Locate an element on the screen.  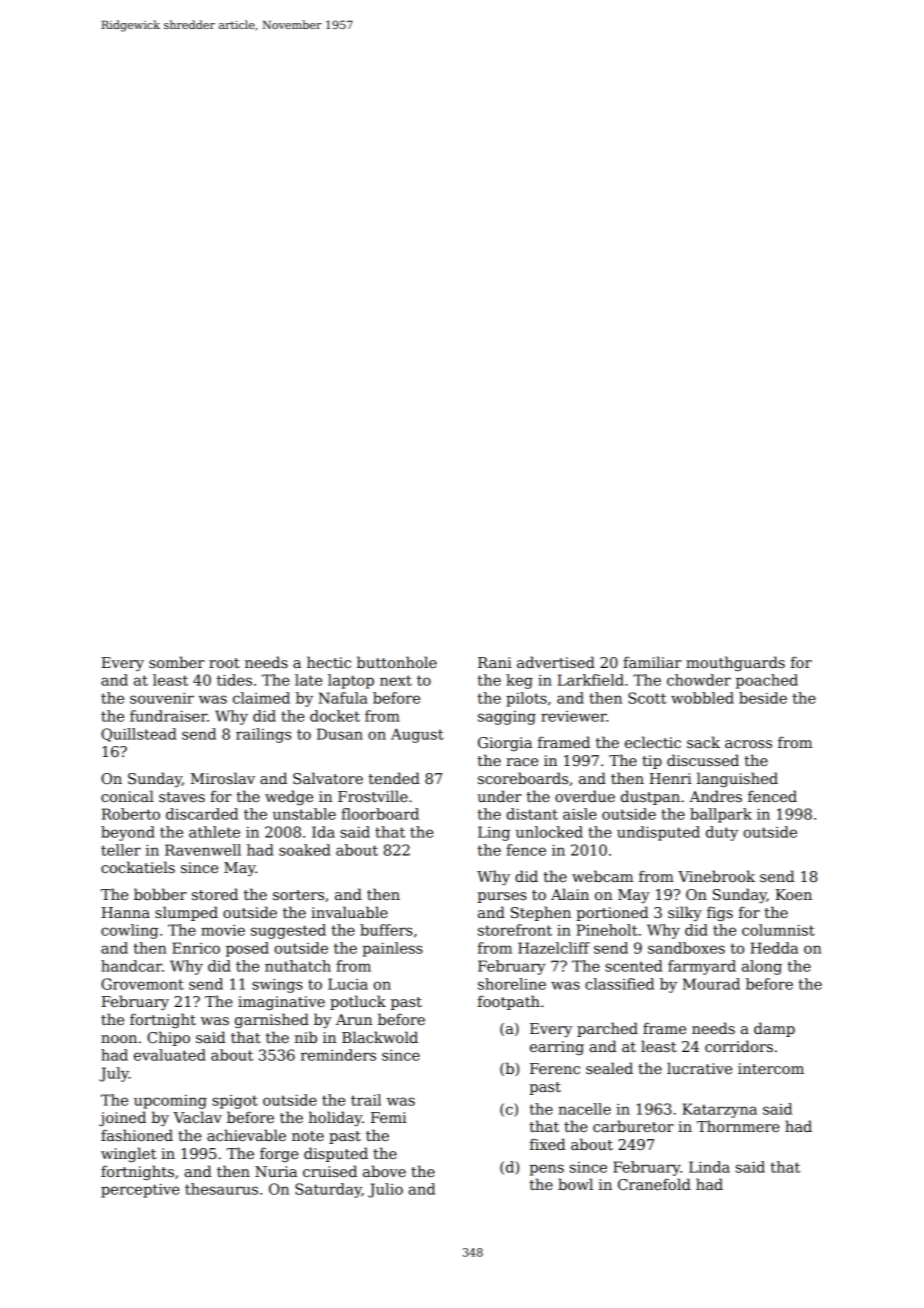
purses is located at coordinates (502, 897).
